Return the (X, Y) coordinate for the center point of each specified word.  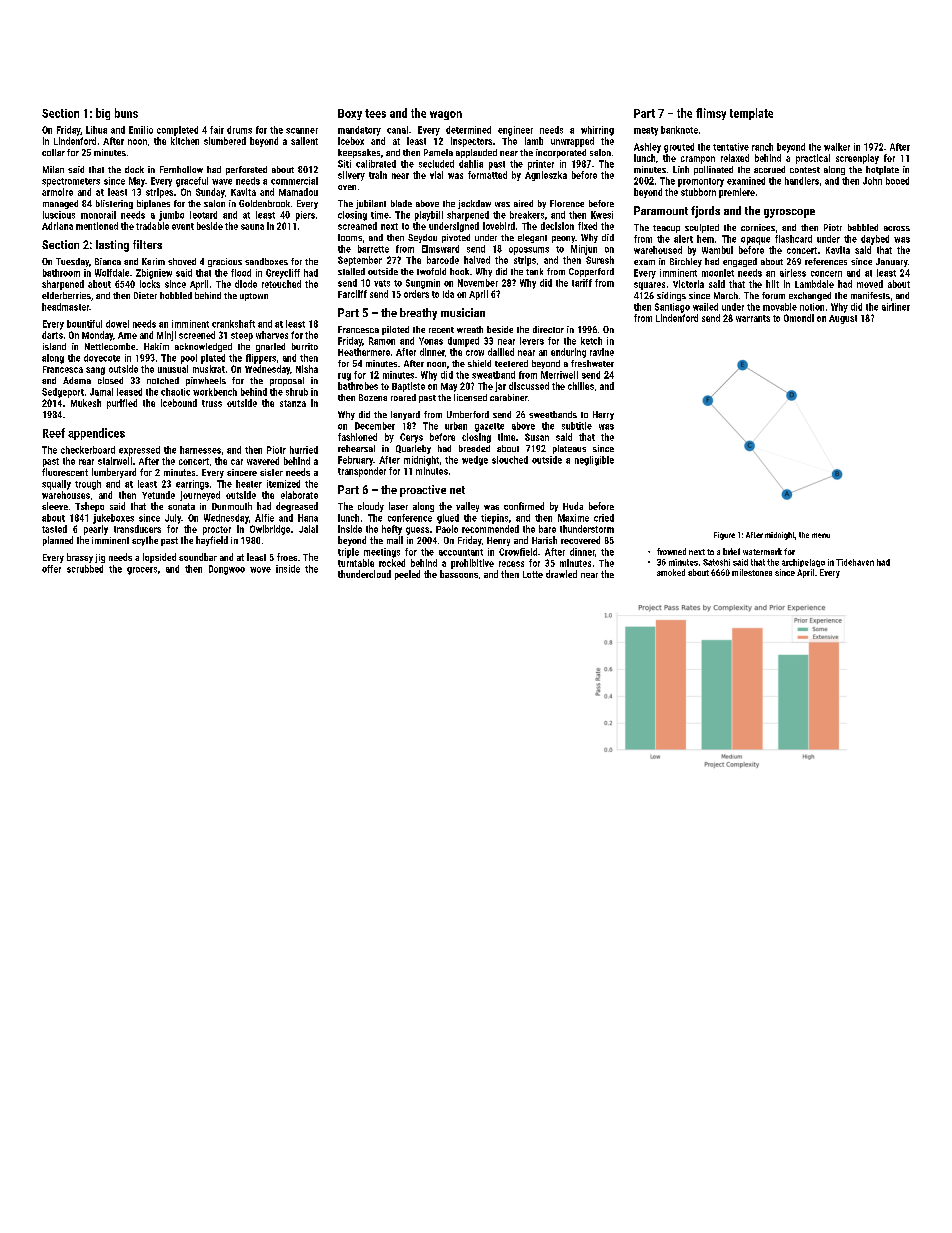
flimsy (711, 114)
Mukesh (86, 403)
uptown (254, 297)
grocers (142, 571)
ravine (602, 352)
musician (463, 312)
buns (126, 113)
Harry (603, 415)
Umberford (468, 414)
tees (375, 113)
